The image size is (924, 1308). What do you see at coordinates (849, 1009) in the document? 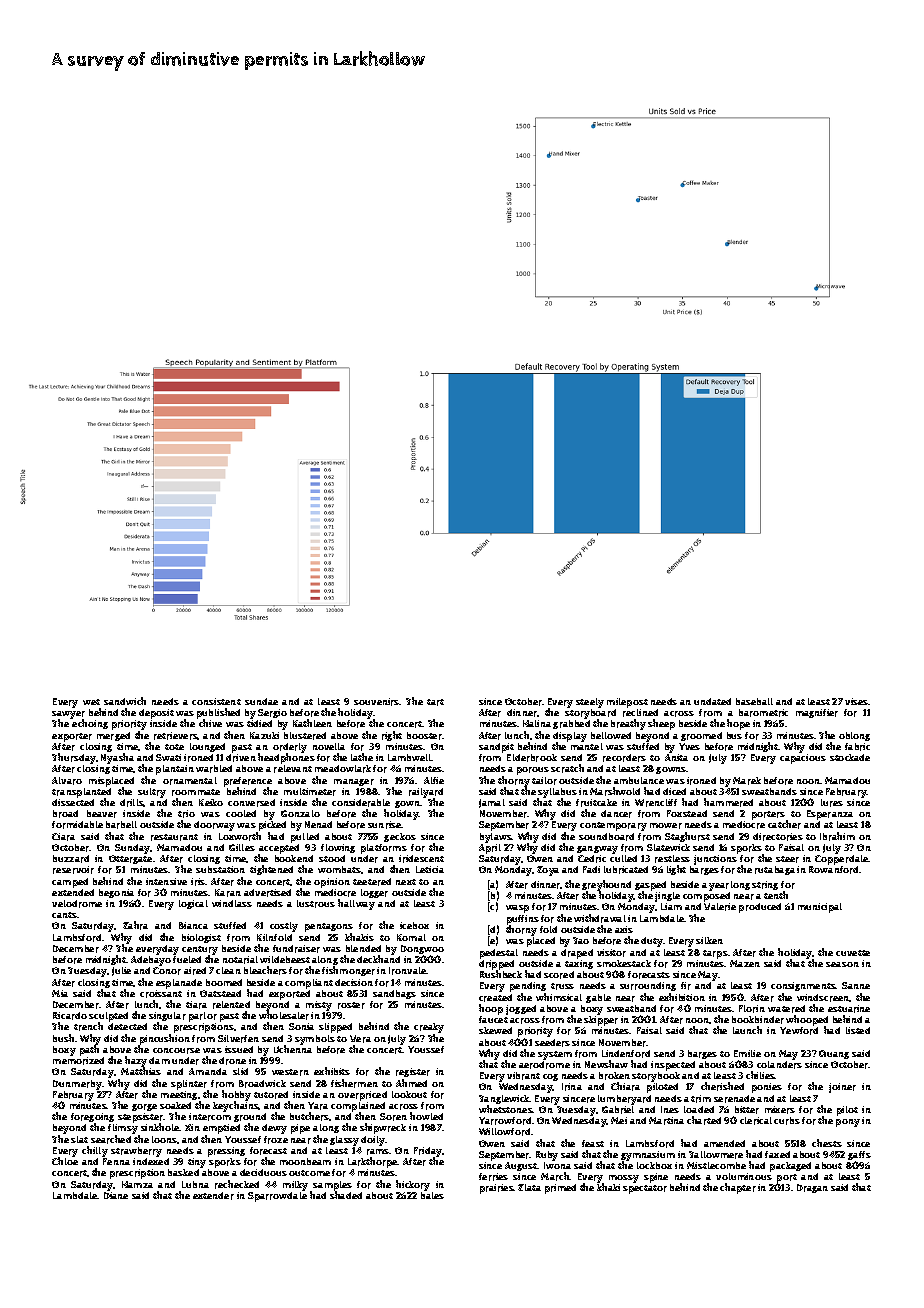
I see `estuarine` at bounding box center [849, 1009].
